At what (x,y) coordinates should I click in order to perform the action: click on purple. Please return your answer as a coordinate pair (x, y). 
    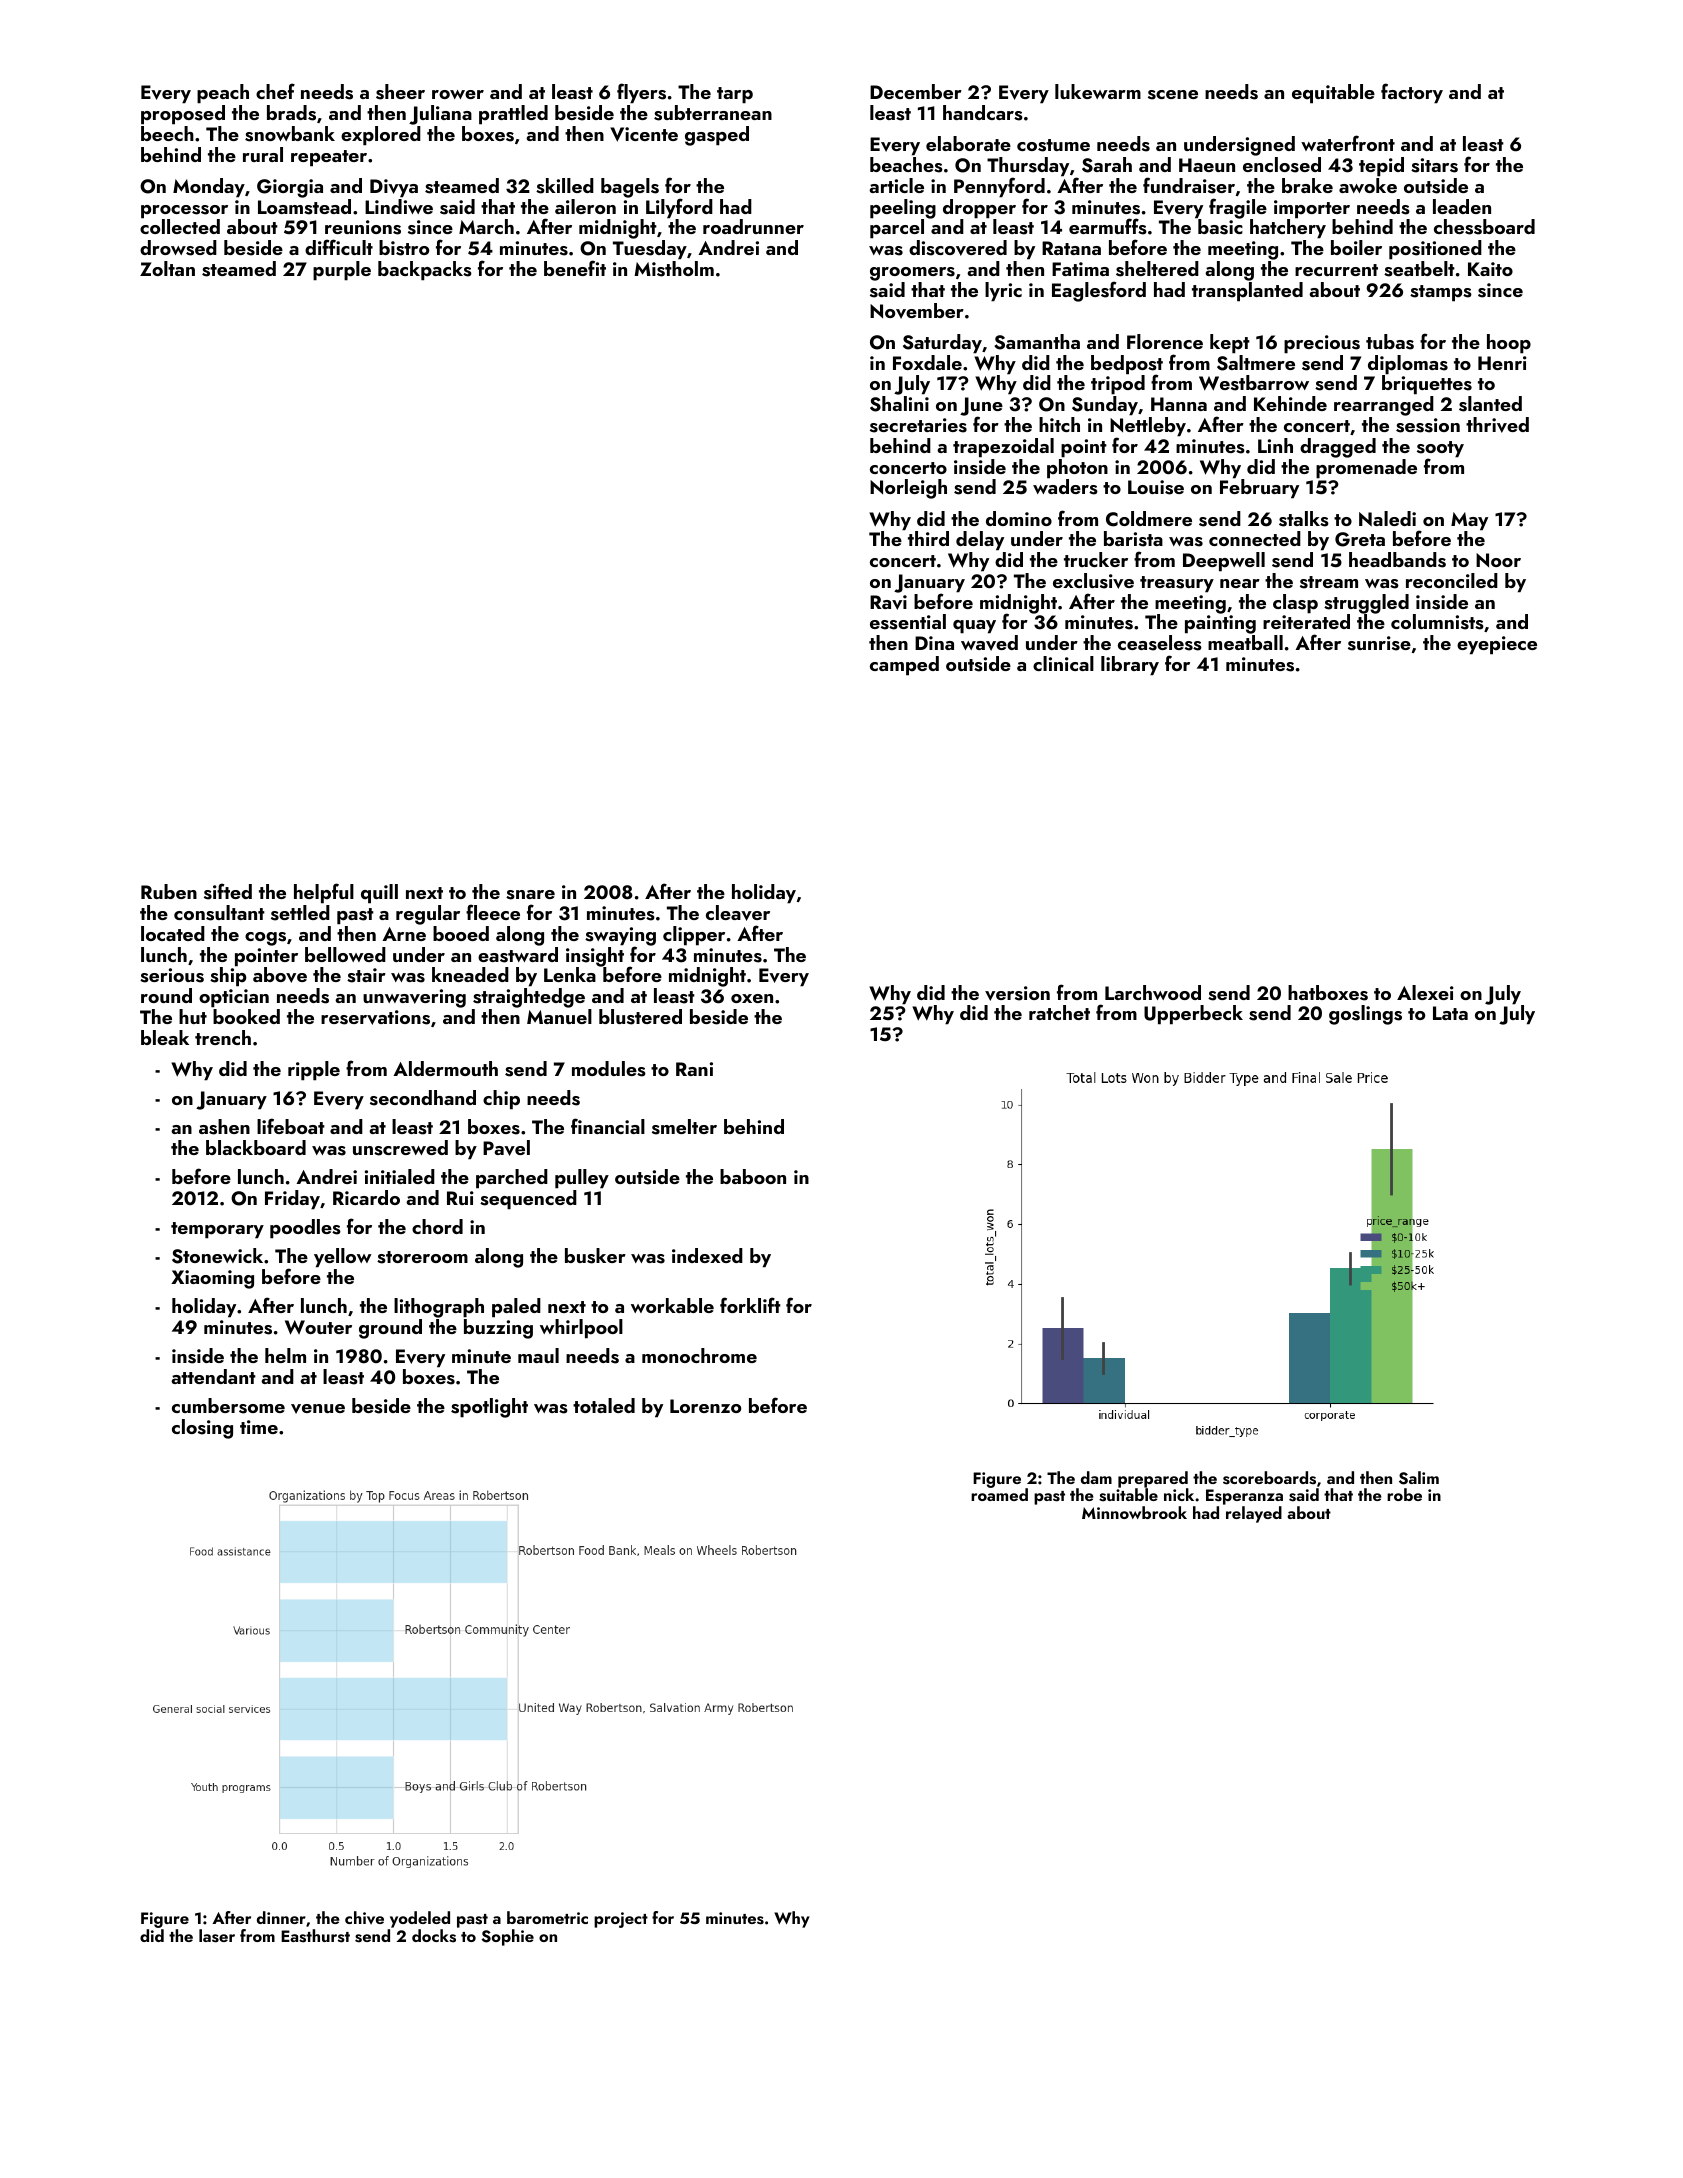
    Looking at the image, I should click on (342, 271).
